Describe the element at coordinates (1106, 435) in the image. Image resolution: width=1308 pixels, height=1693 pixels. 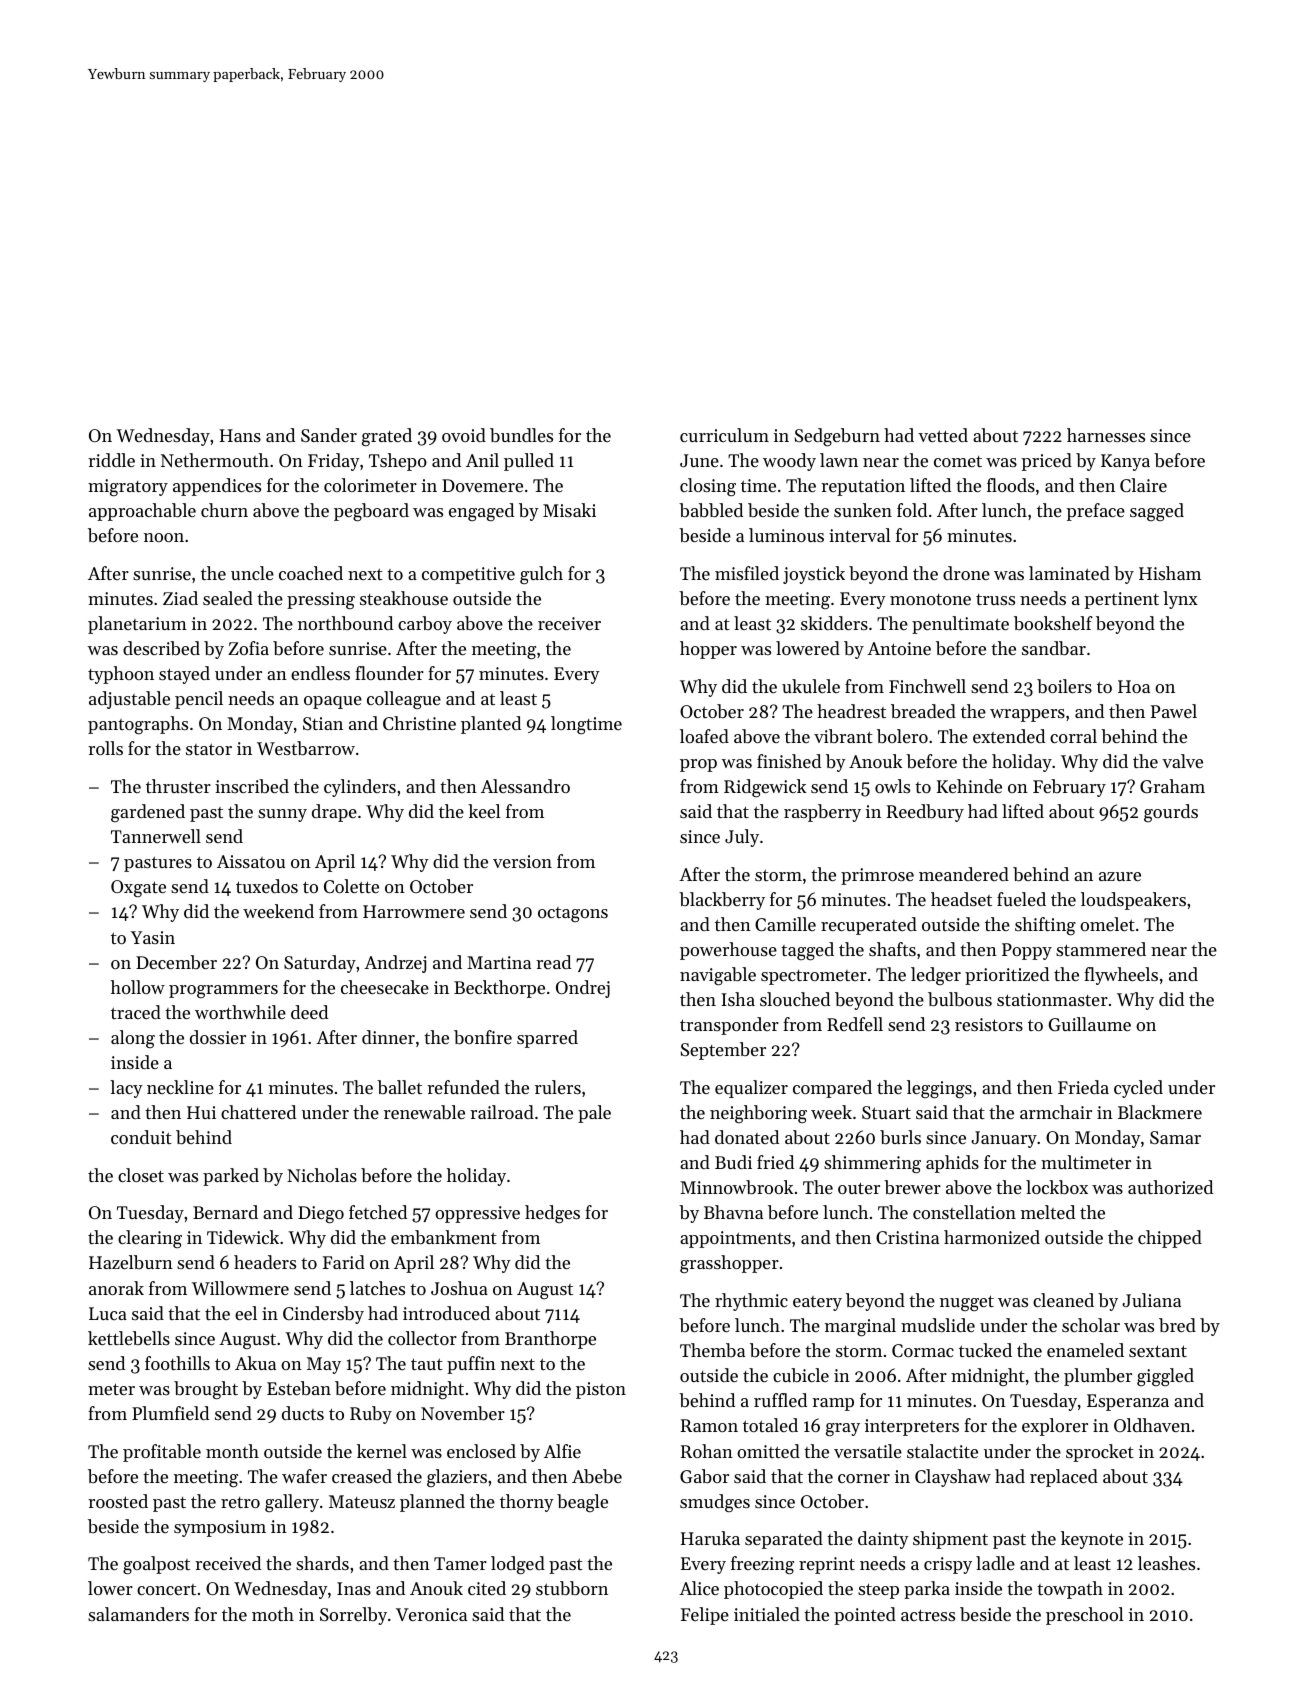
I see `harnesses` at that location.
